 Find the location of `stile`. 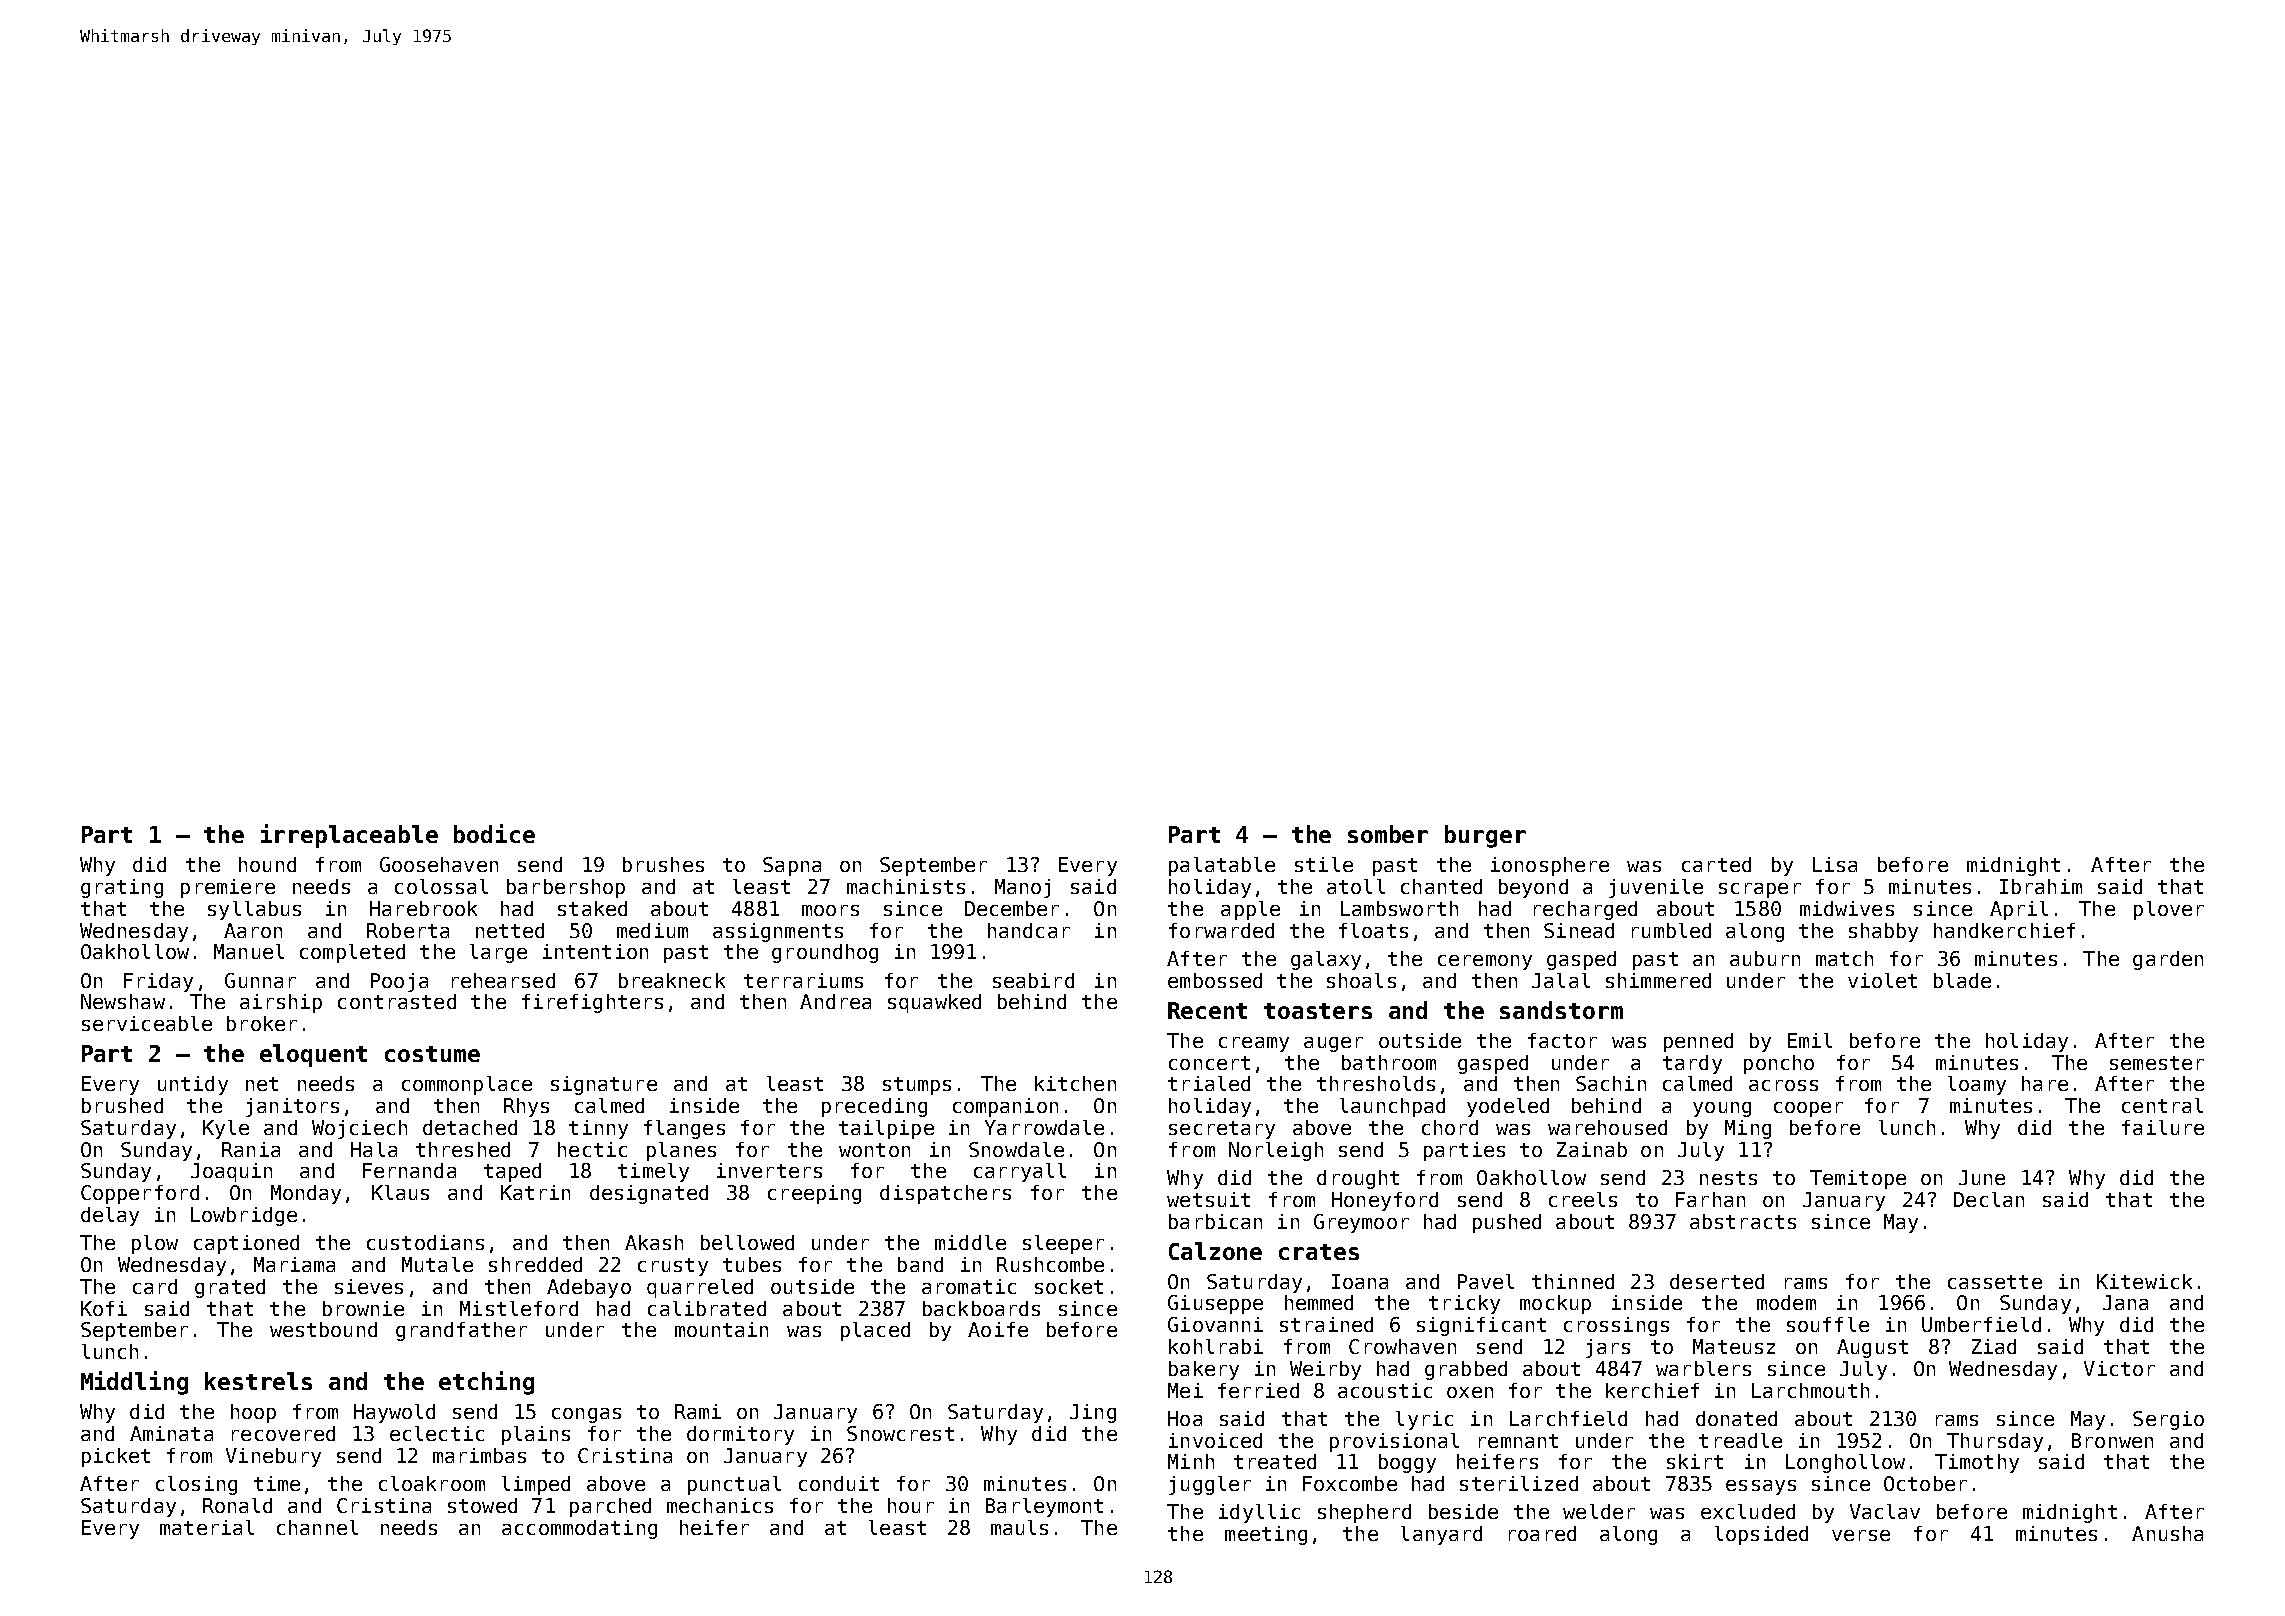

stile is located at coordinates (1324, 864).
